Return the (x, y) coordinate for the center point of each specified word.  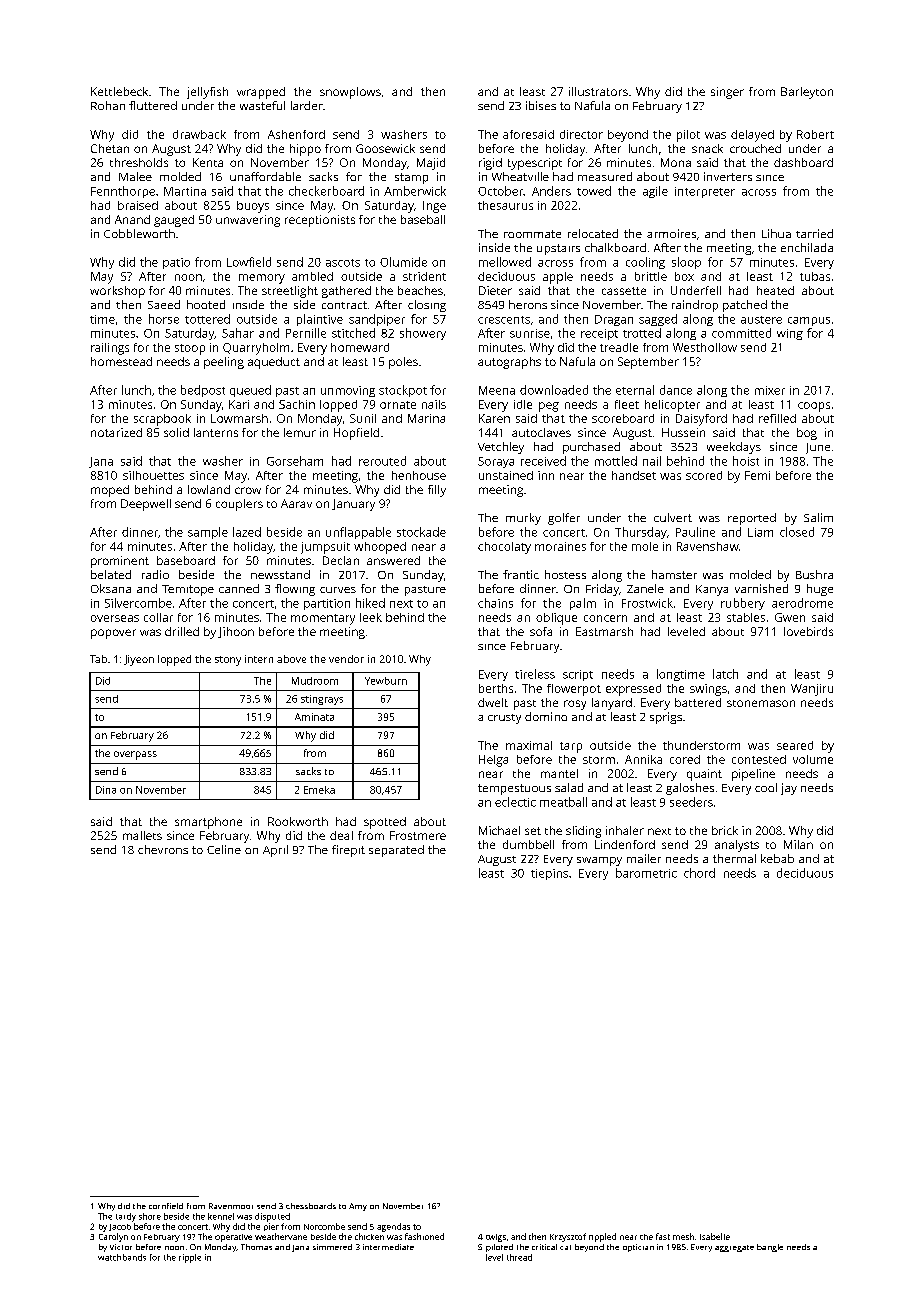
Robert (815, 134)
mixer (770, 390)
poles (403, 363)
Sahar (238, 333)
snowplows (350, 93)
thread (519, 1257)
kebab (777, 858)
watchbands (122, 1257)
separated (396, 851)
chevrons (163, 849)
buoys (253, 207)
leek (371, 617)
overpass (135, 755)
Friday (602, 590)
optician (638, 1248)
